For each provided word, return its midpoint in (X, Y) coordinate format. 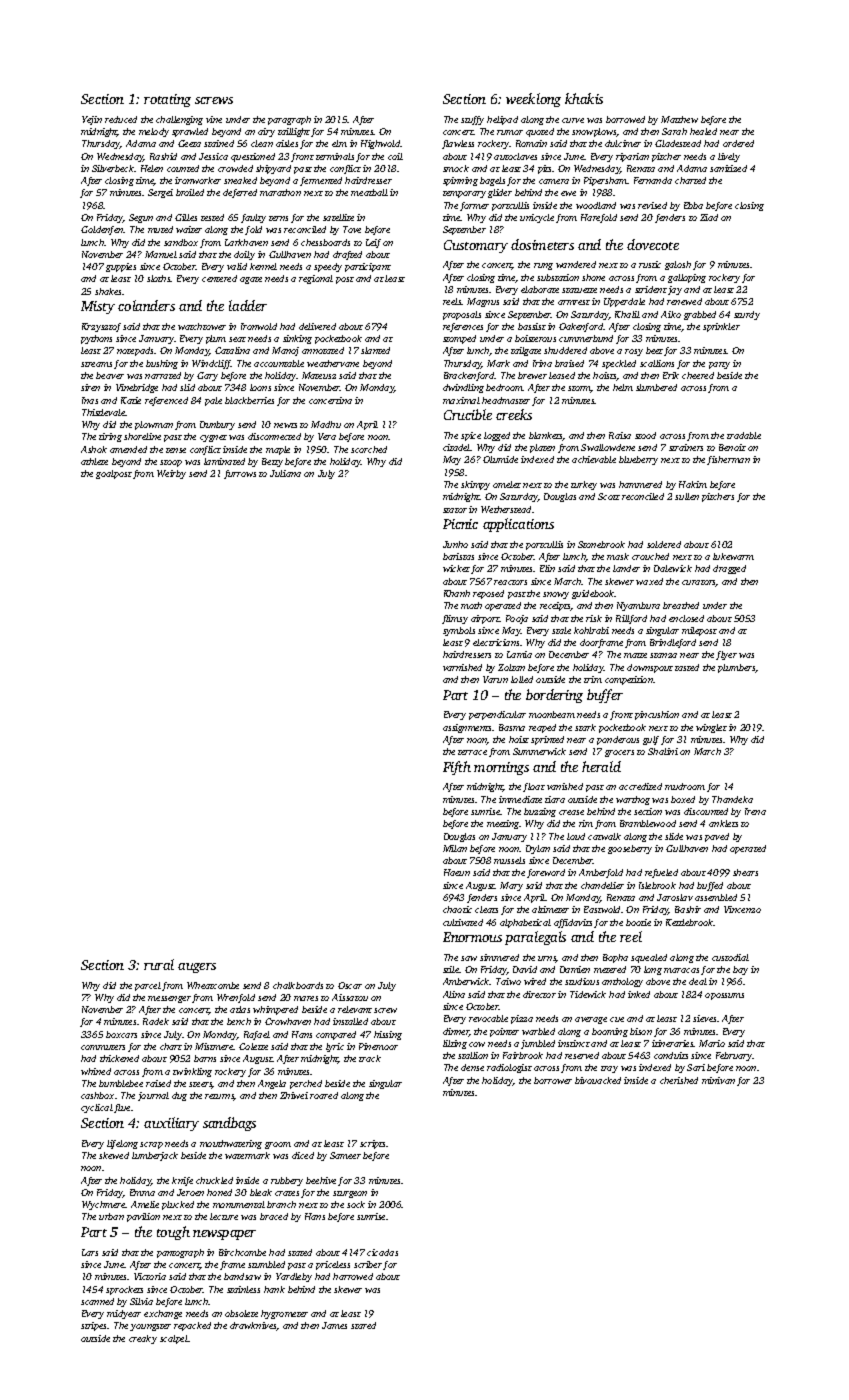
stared (363, 1325)
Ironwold (259, 326)
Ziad (709, 217)
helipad (502, 120)
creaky (143, 1339)
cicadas (382, 1252)
